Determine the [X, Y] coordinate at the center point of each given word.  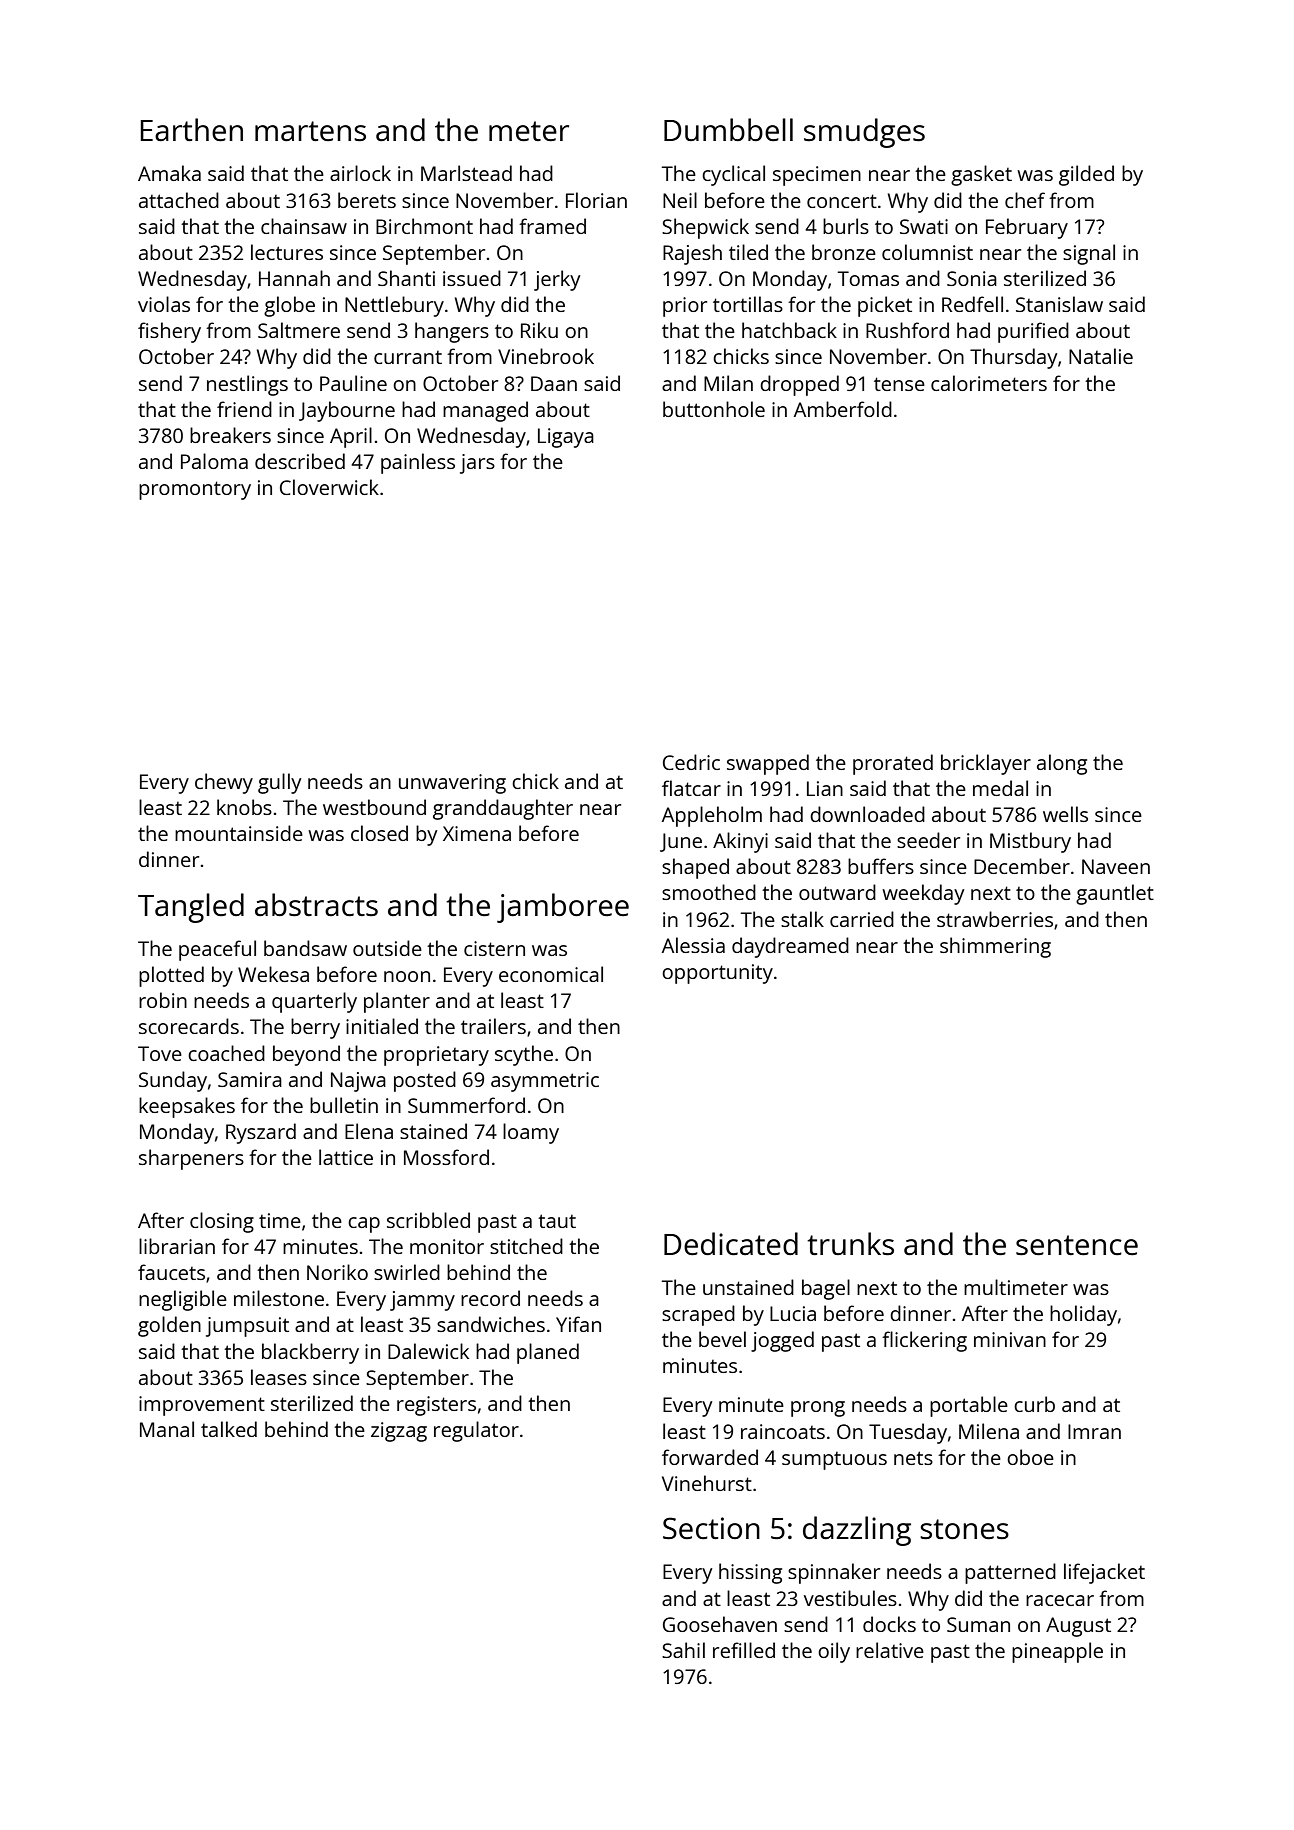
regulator [476, 1431]
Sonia [972, 278]
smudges [864, 133]
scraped [698, 1315]
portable [969, 1406]
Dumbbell [728, 130]
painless [418, 463]
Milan [728, 383]
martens [310, 131]
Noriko [337, 1272]
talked [229, 1429]
